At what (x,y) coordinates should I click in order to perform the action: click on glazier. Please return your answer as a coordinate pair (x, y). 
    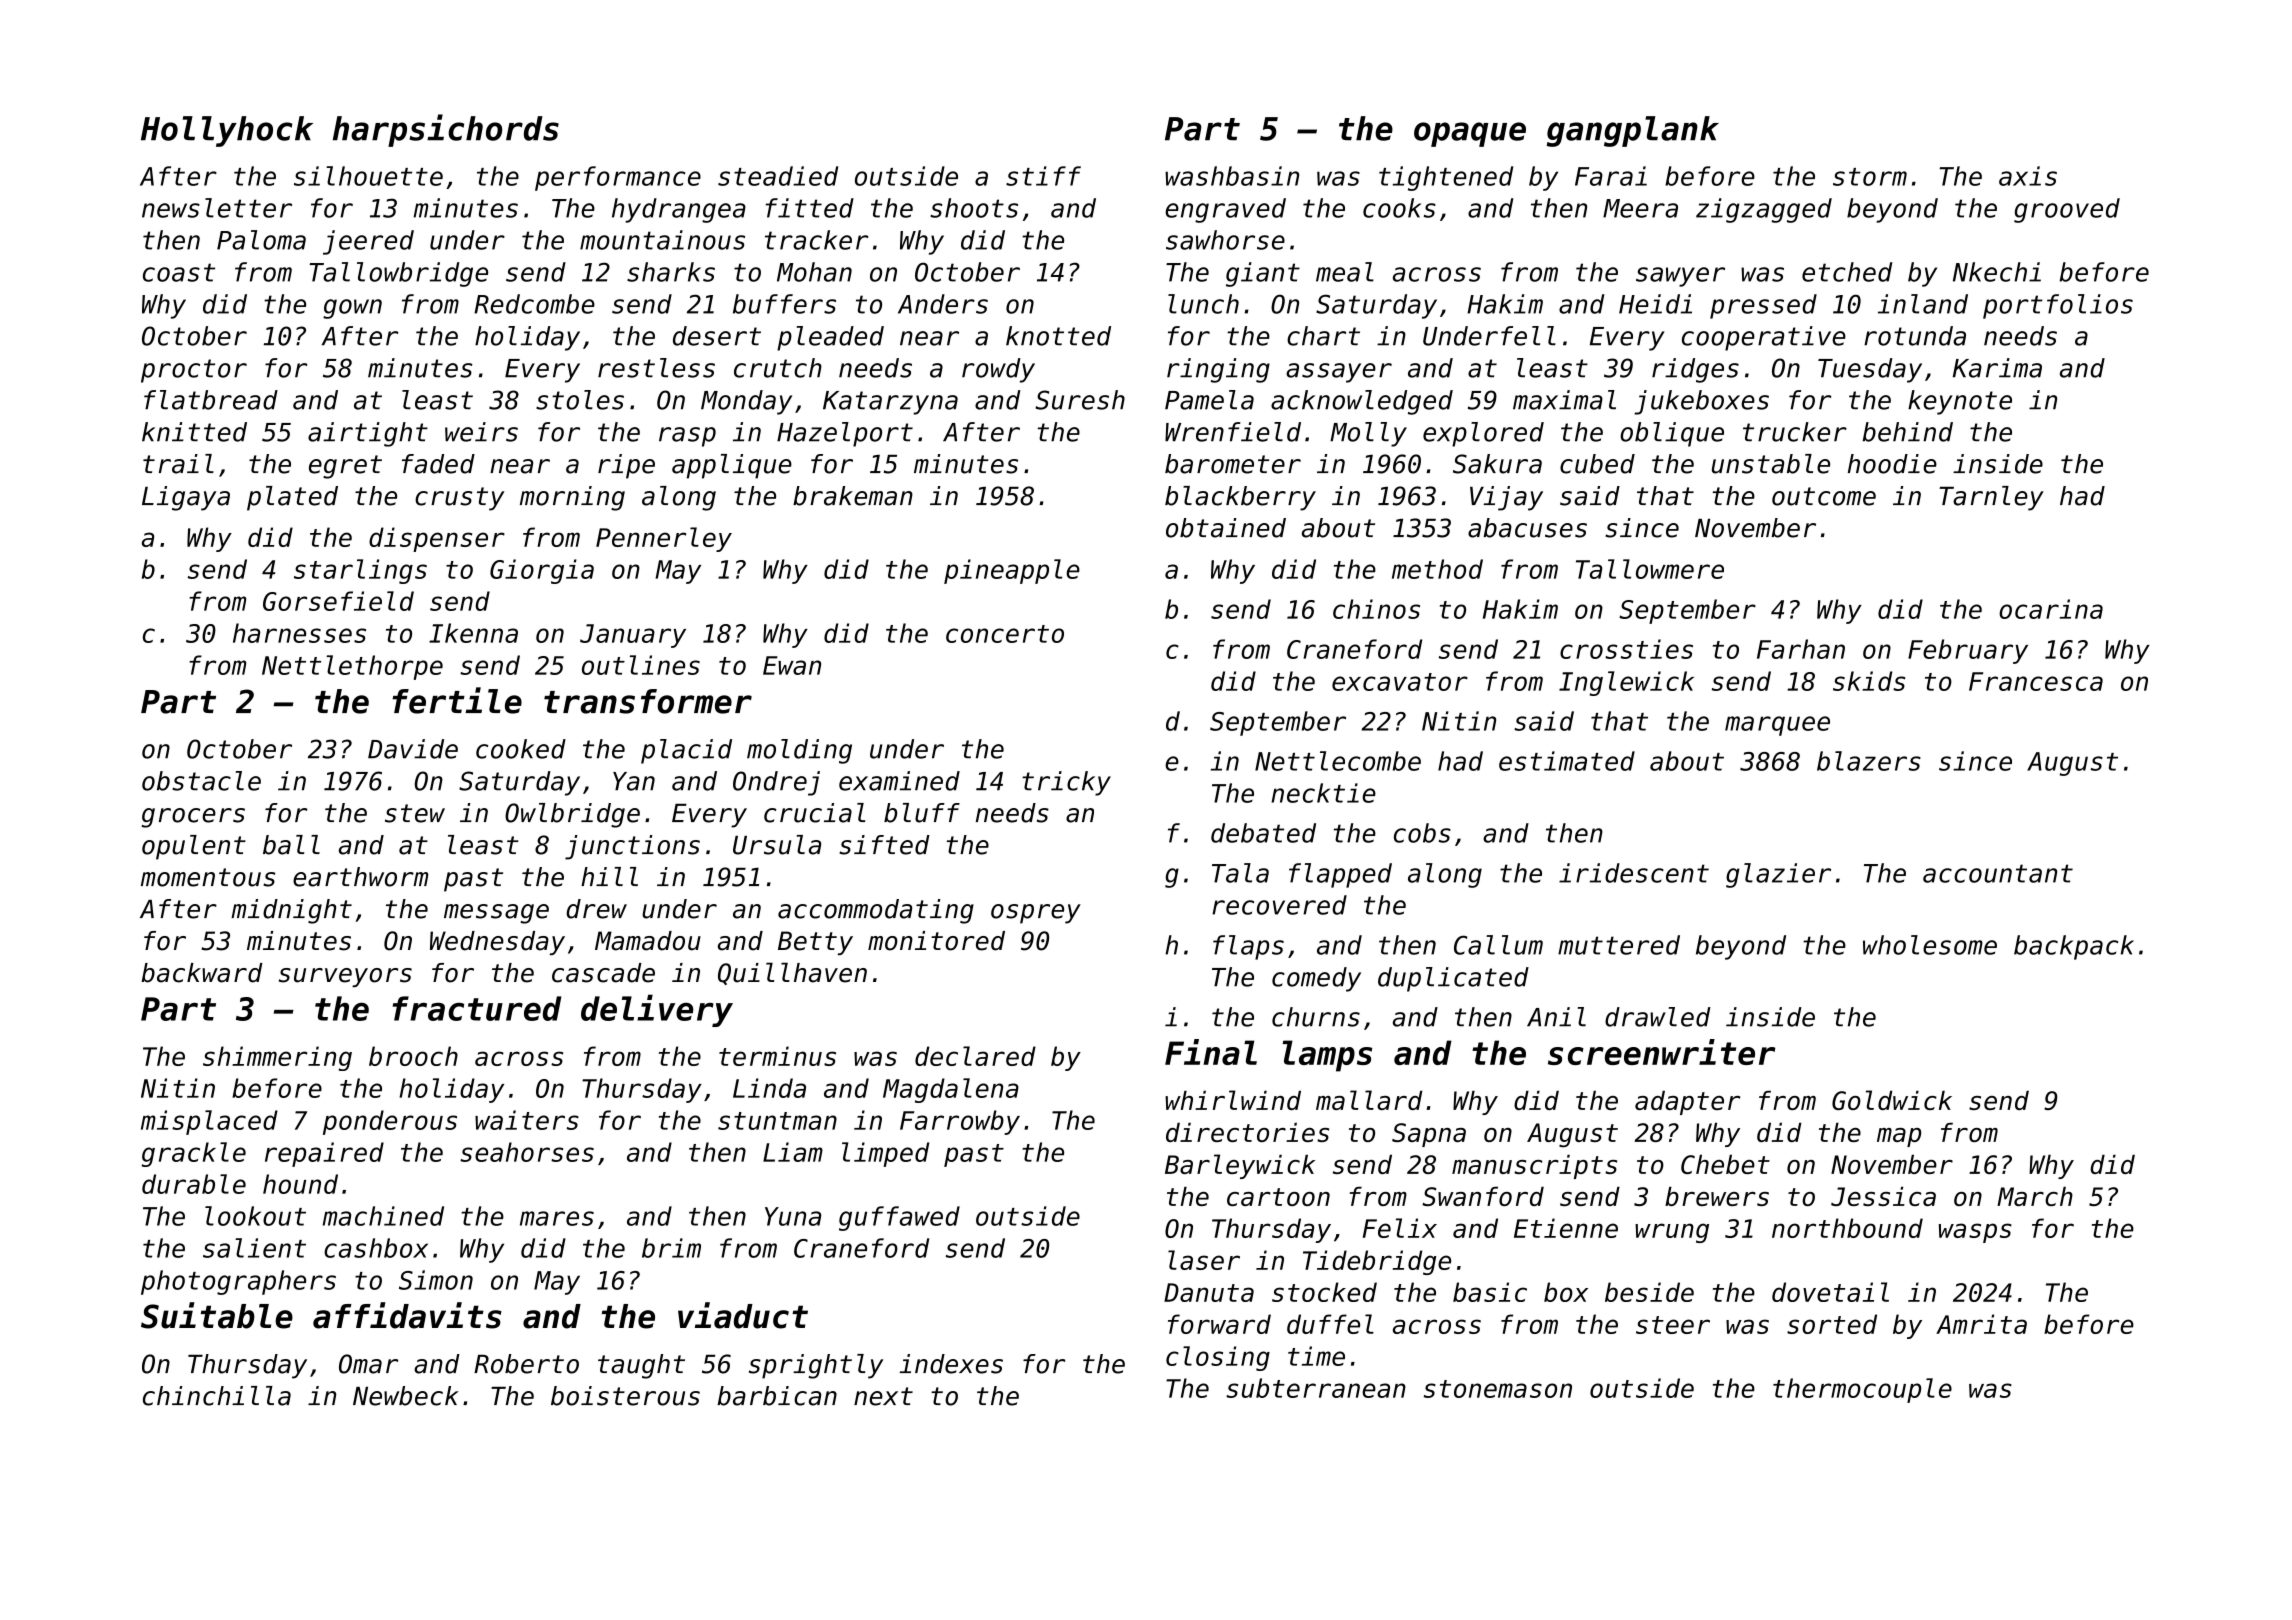
    Looking at the image, I should click on (1778, 875).
